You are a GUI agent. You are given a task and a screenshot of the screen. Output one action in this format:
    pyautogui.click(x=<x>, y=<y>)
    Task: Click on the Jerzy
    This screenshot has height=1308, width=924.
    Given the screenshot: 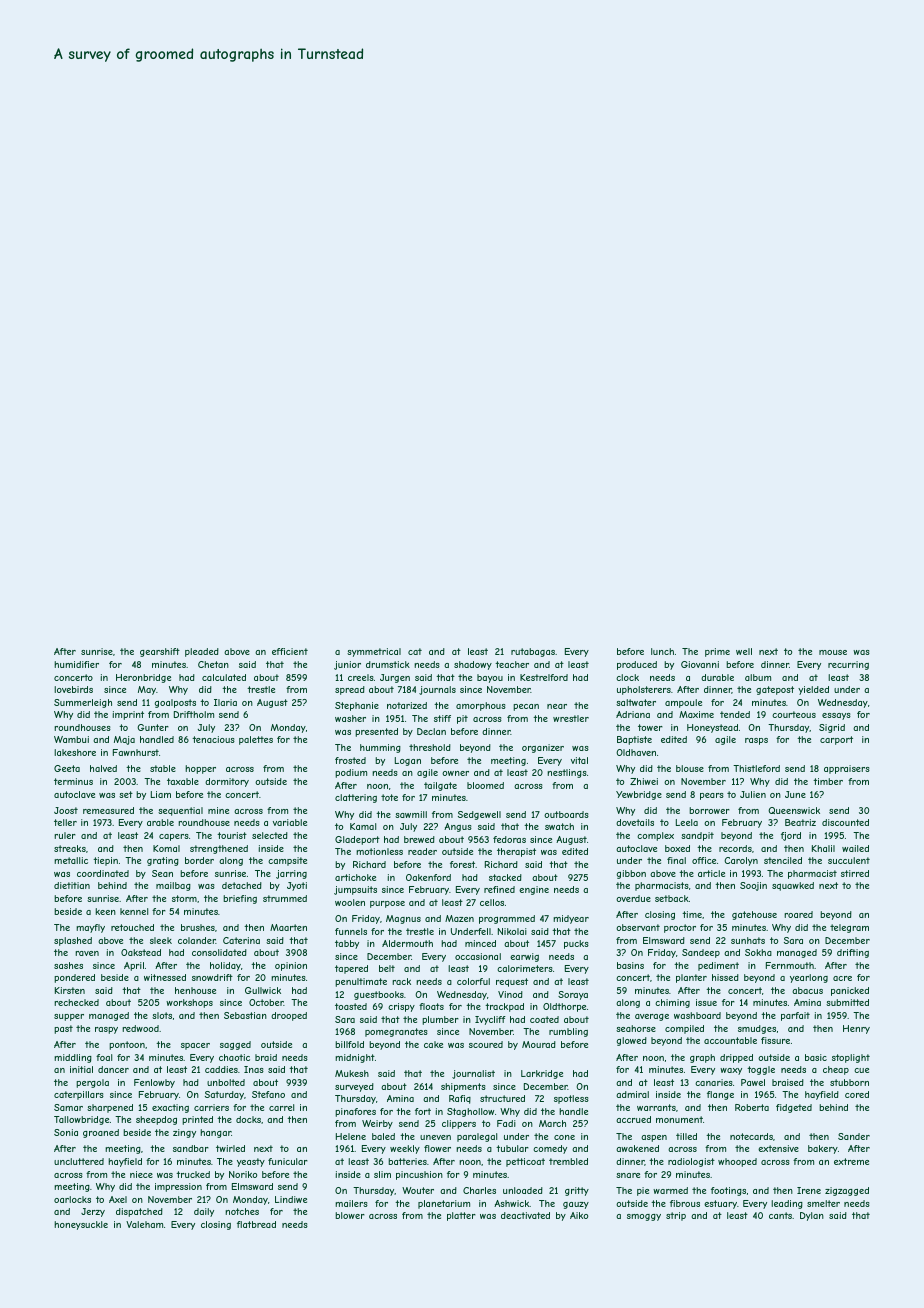 What is the action you would take?
    pyautogui.click(x=93, y=1212)
